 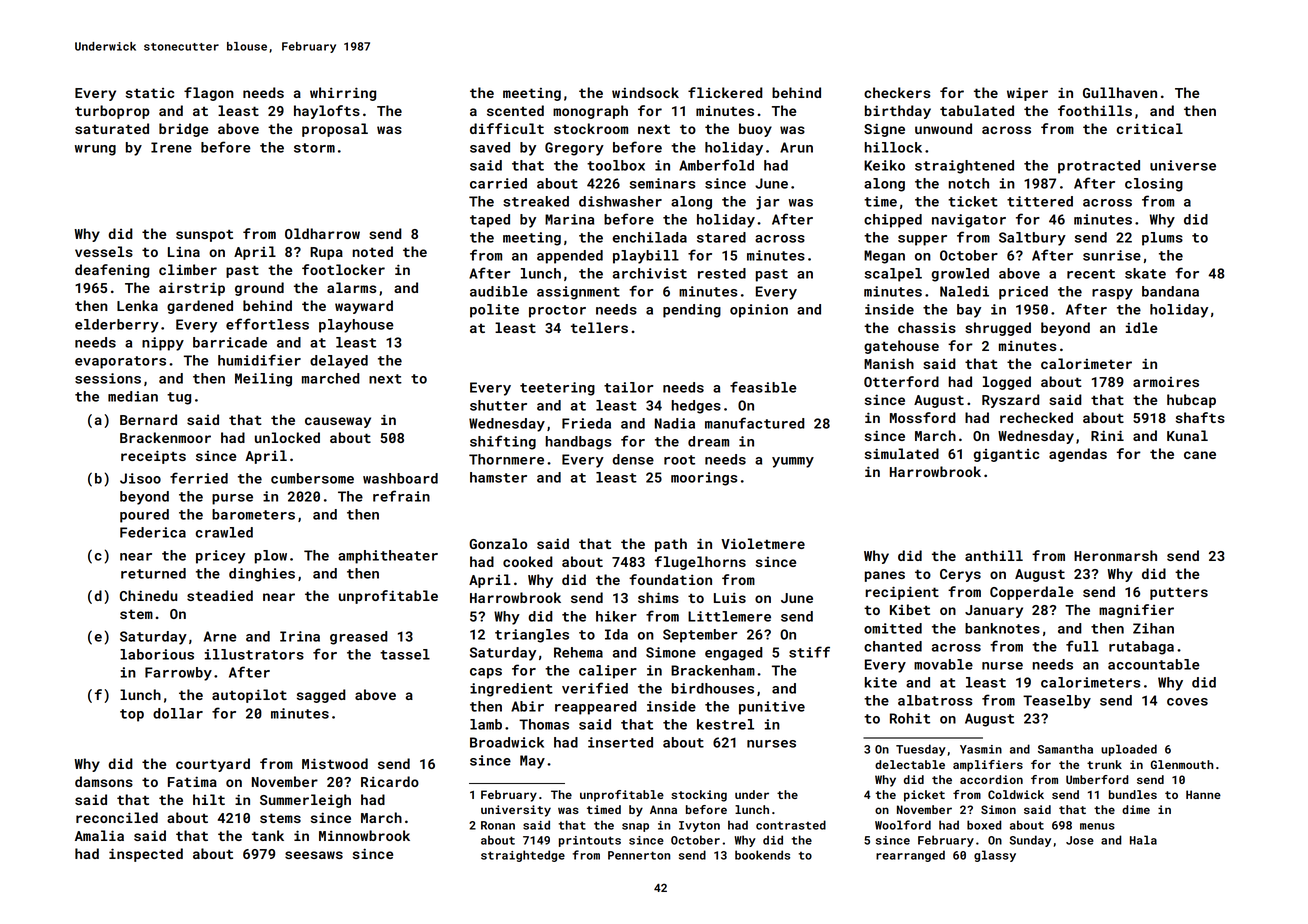 I want to click on birdhouses, so click(x=713, y=688).
